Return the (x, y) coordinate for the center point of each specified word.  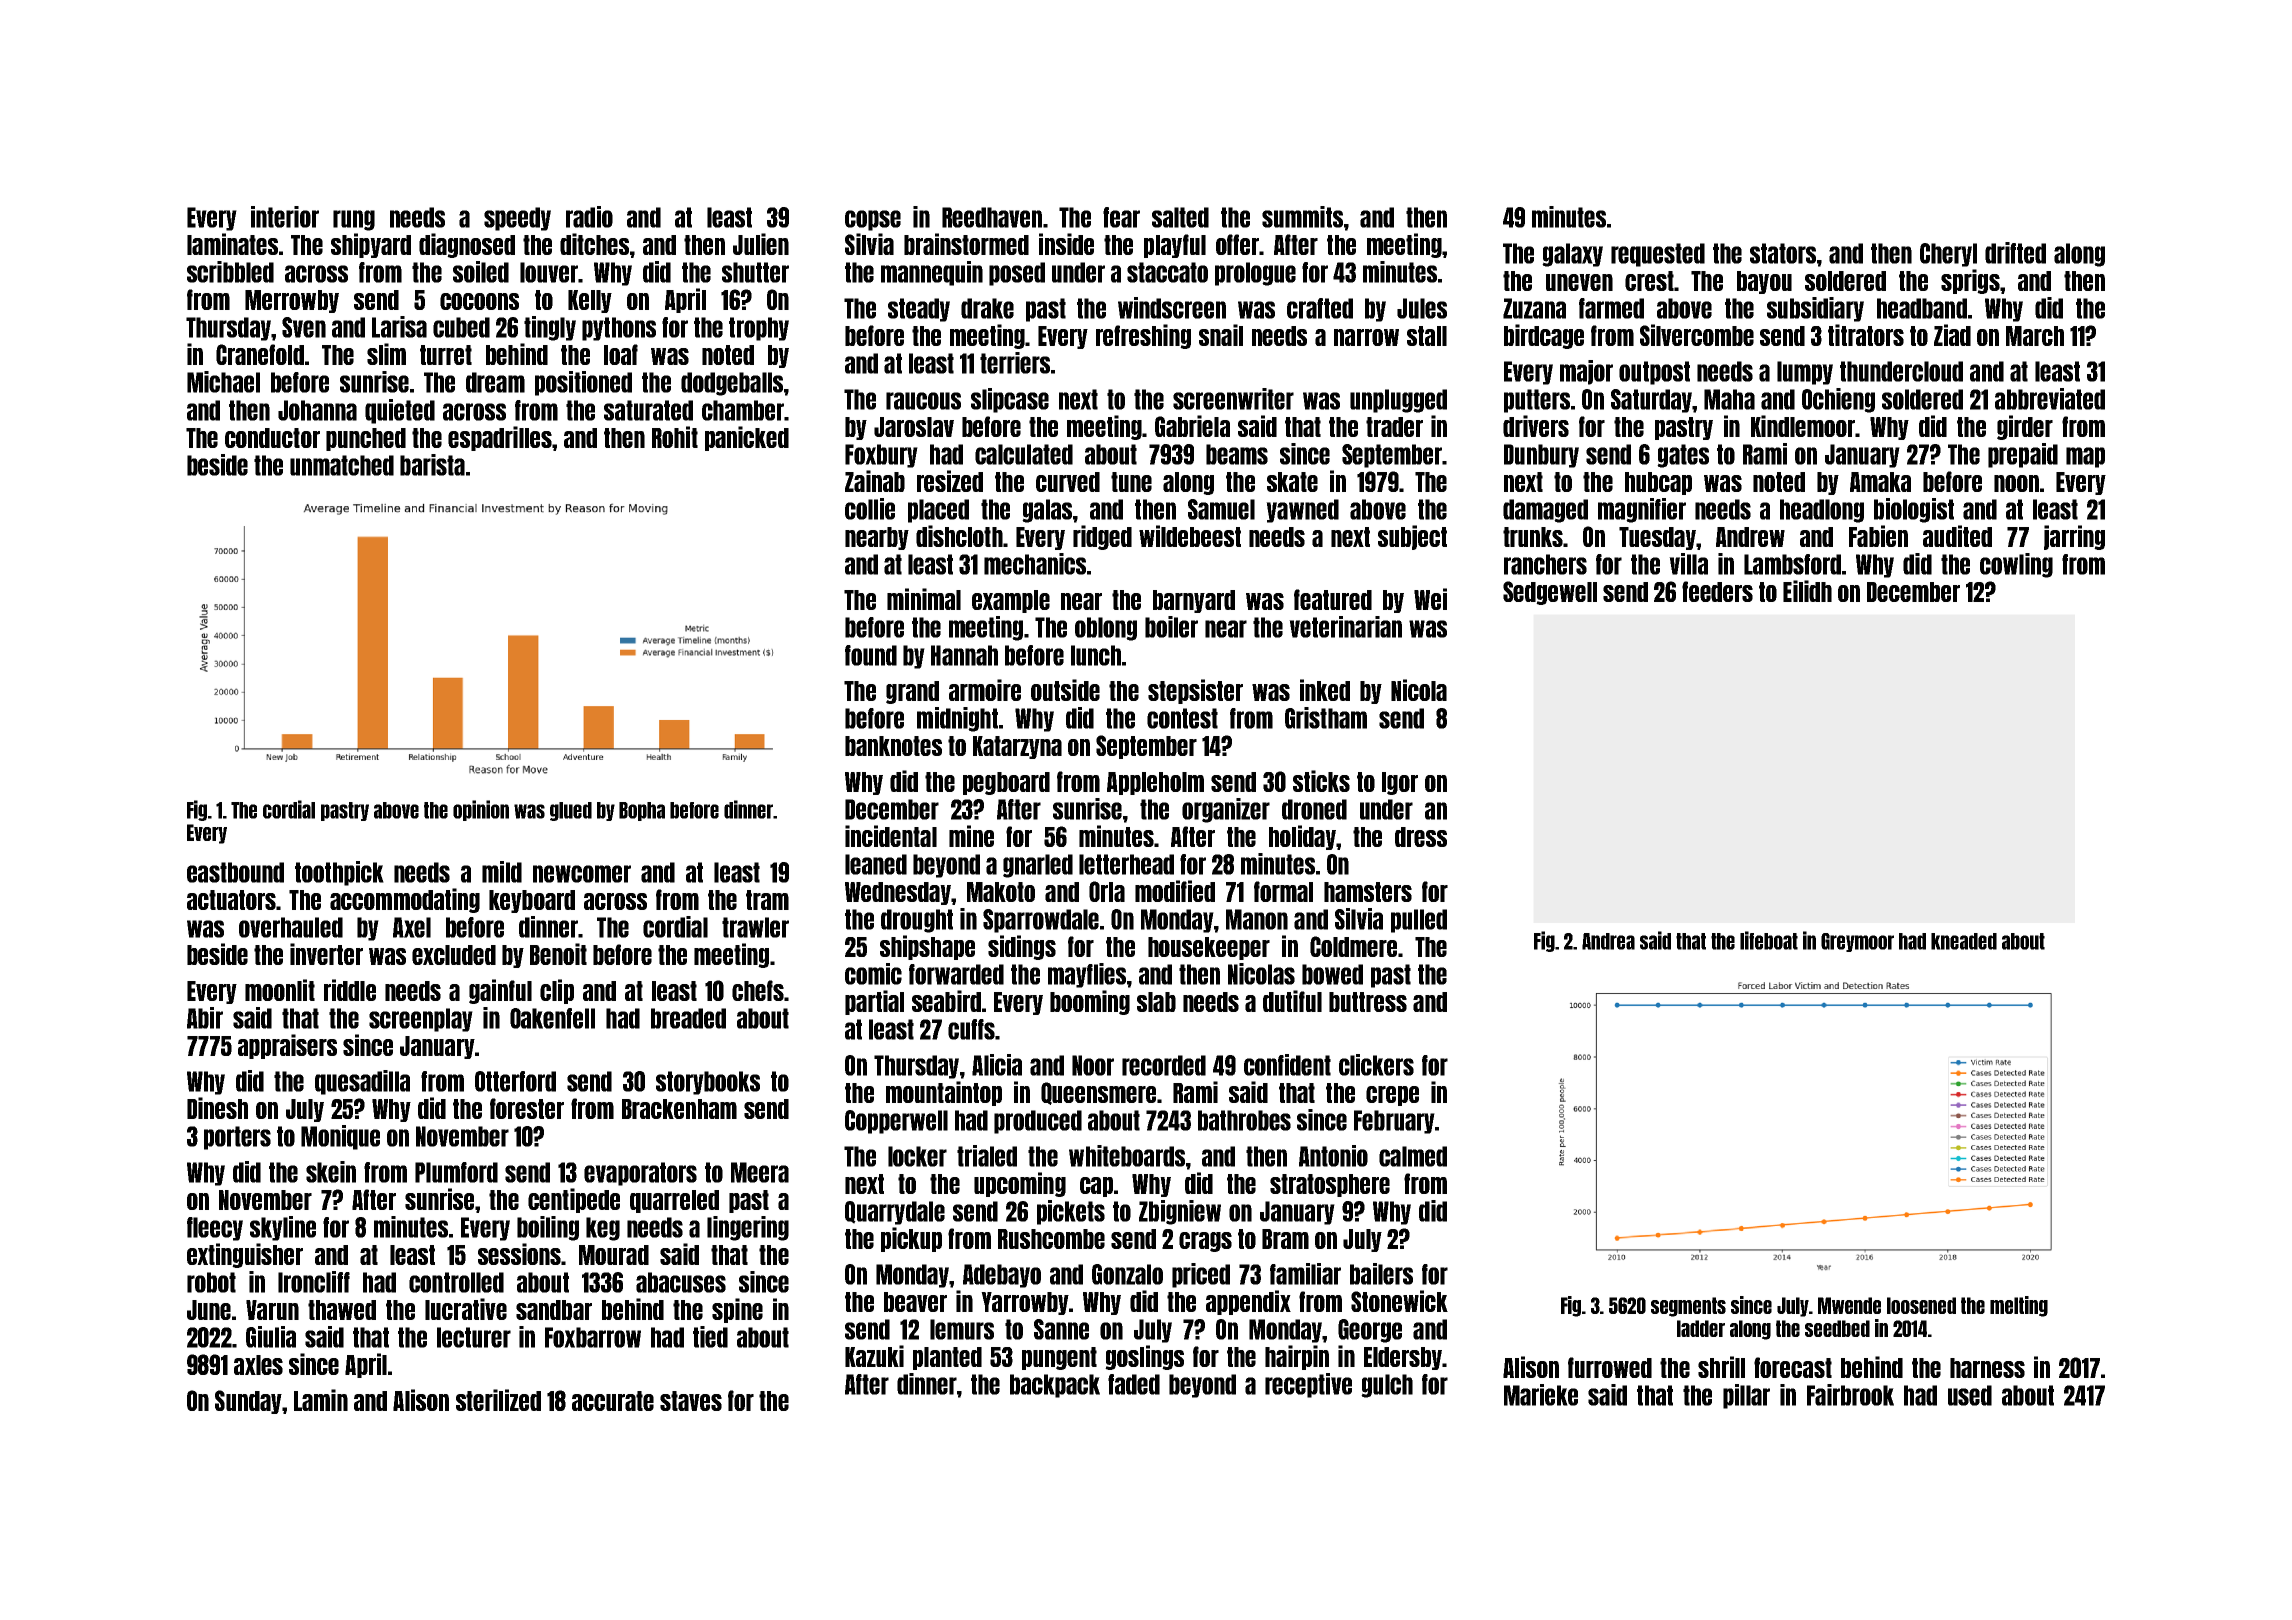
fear (1121, 217)
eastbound (235, 872)
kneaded (1964, 941)
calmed (1413, 1156)
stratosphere (1330, 1185)
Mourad (614, 1255)
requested (1658, 255)
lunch (1096, 655)
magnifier (1642, 510)
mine (971, 836)
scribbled (230, 272)
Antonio (1333, 1156)
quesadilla (362, 1082)
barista (432, 465)
